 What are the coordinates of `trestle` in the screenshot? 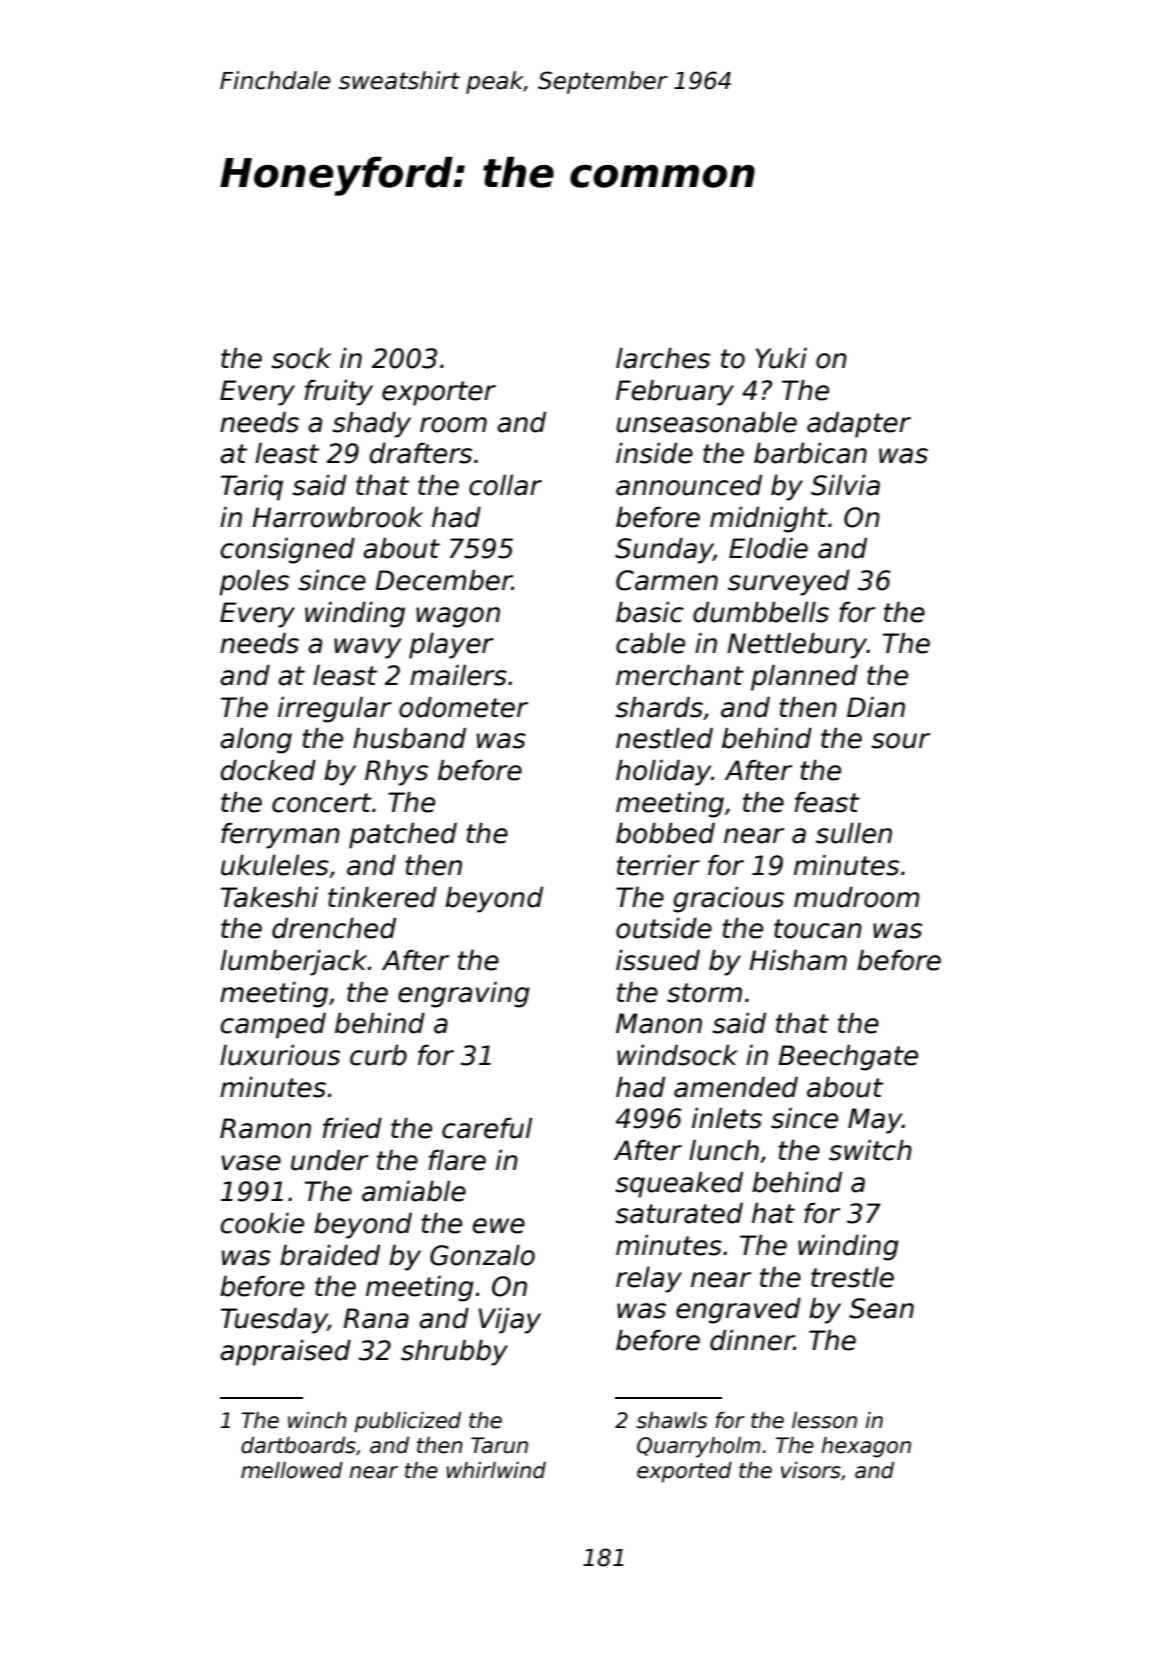 It's located at (852, 1277).
